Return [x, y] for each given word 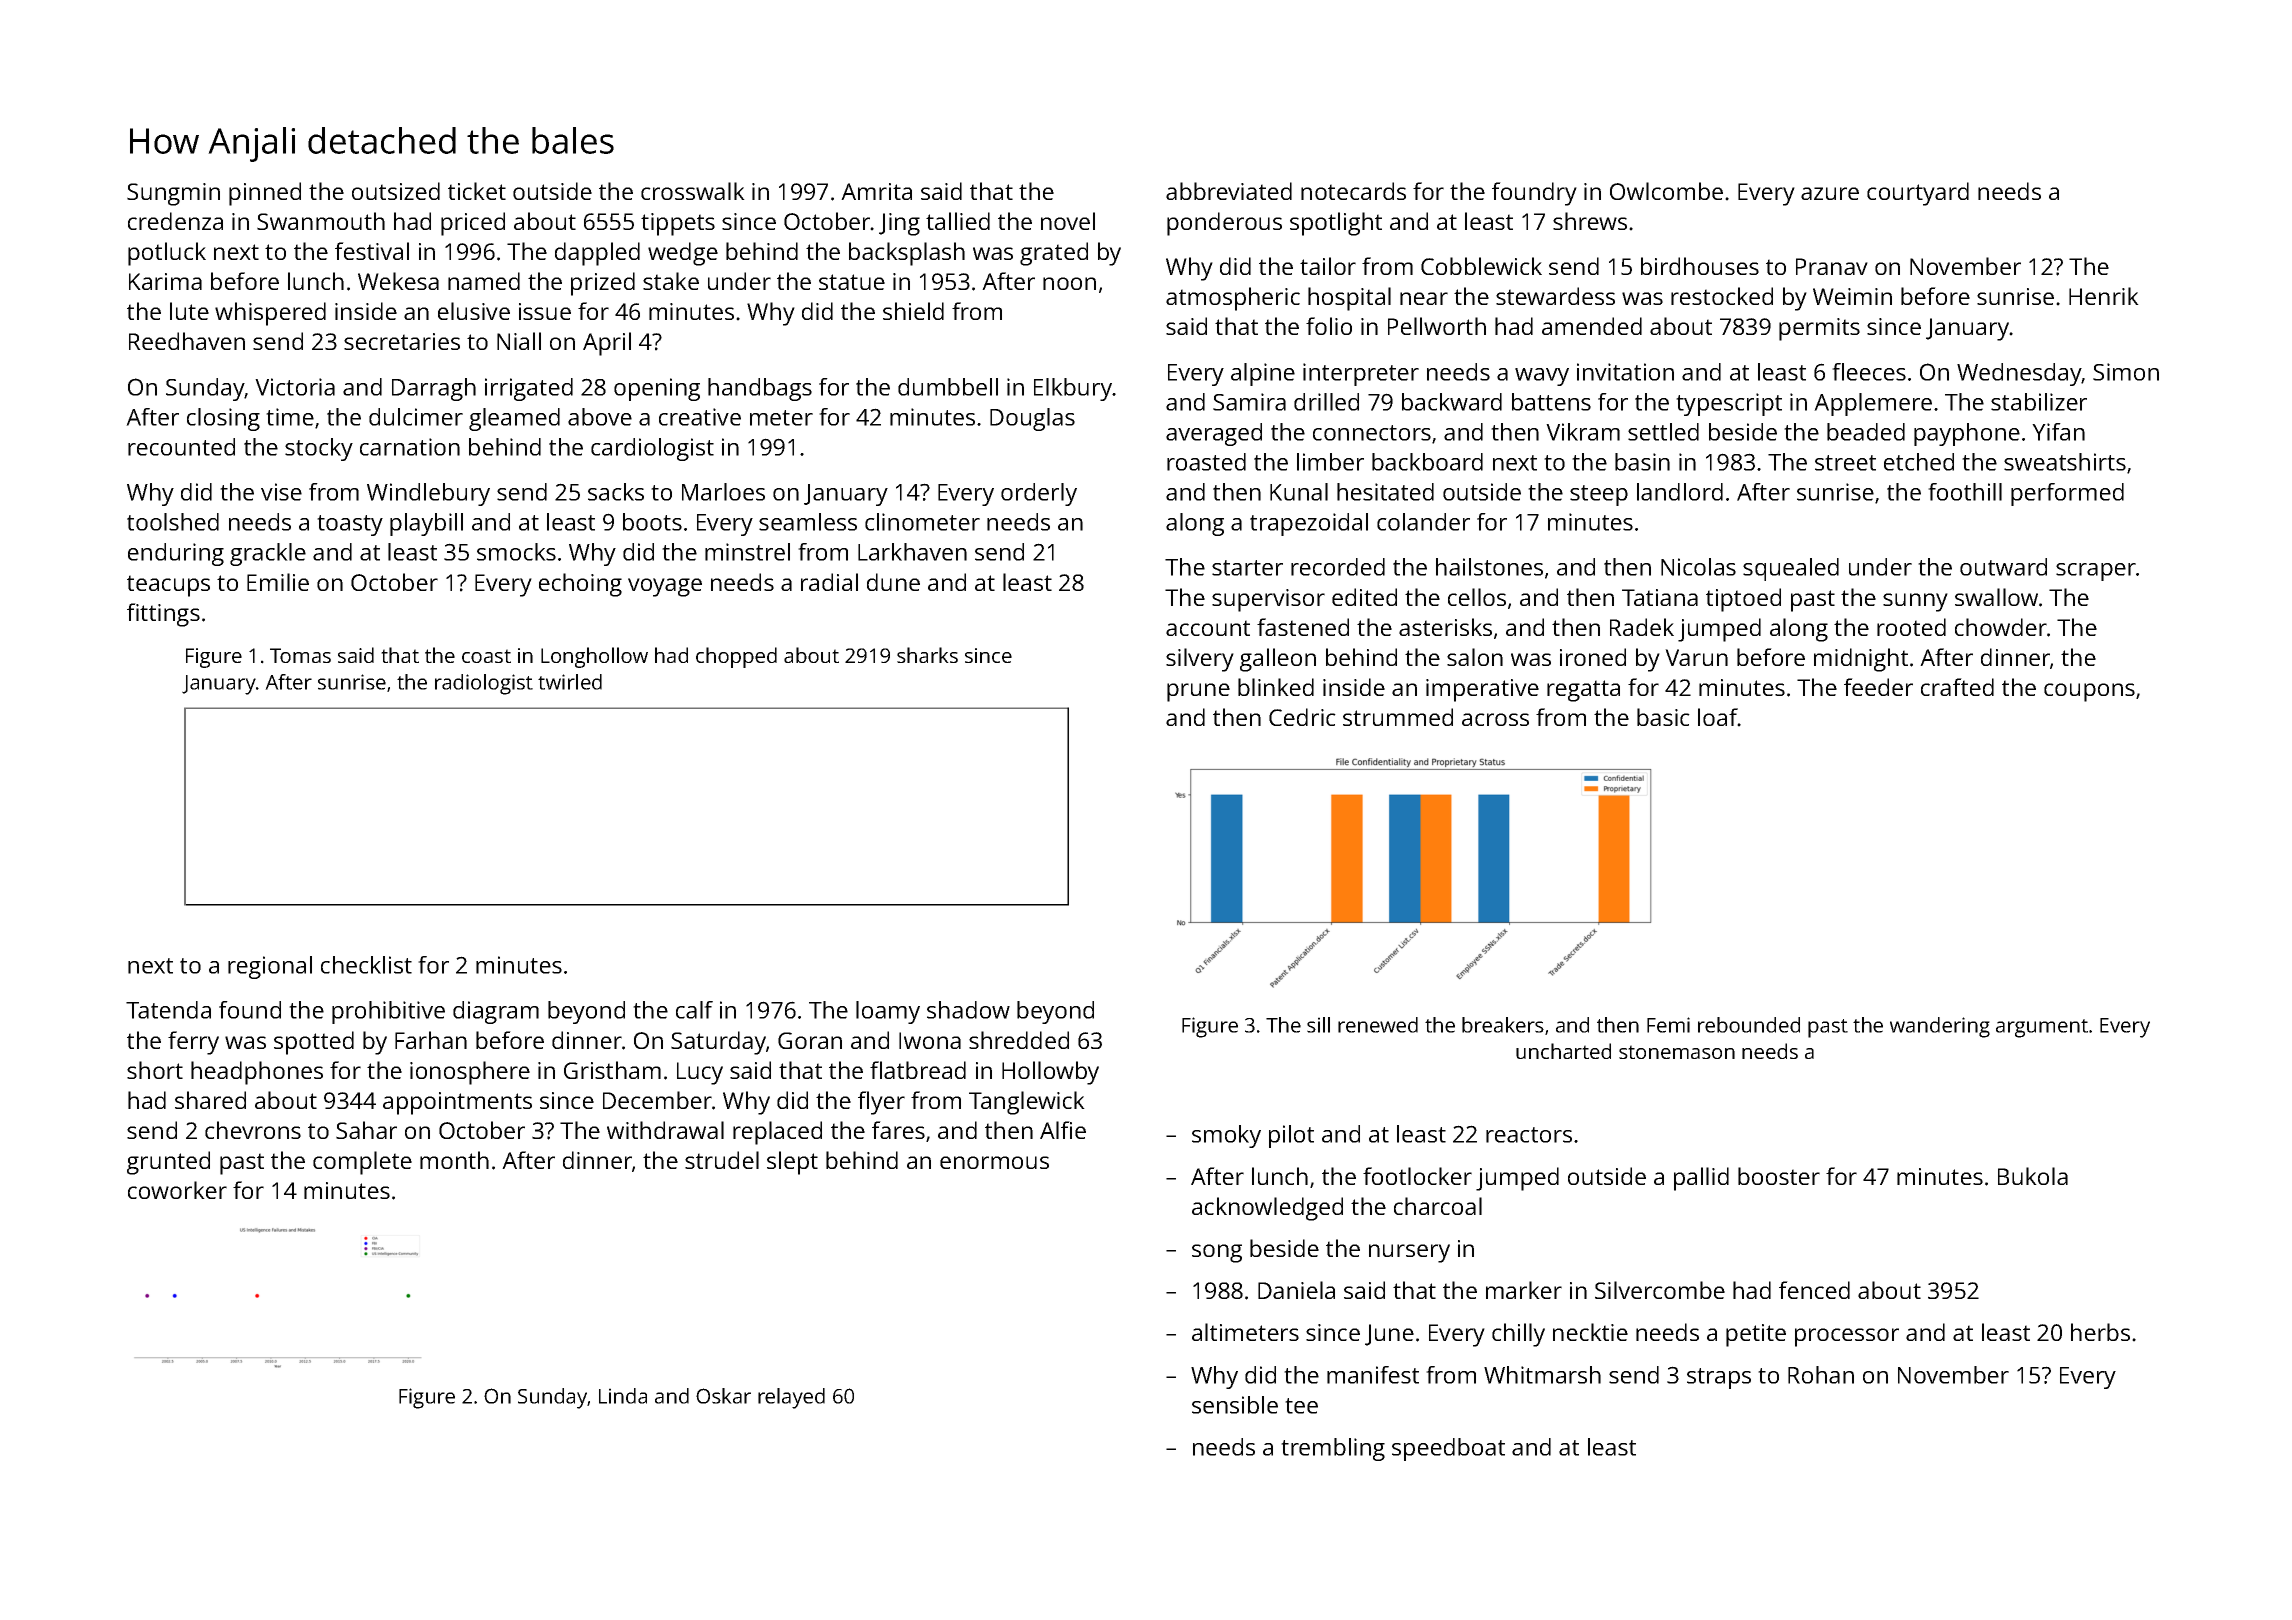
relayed [791, 1398]
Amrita [876, 191]
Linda [623, 1396]
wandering [1940, 1027]
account [1208, 628]
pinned [265, 194]
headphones [257, 1073]
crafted [1957, 687]
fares [898, 1130]
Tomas [300, 655]
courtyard [1918, 194]
